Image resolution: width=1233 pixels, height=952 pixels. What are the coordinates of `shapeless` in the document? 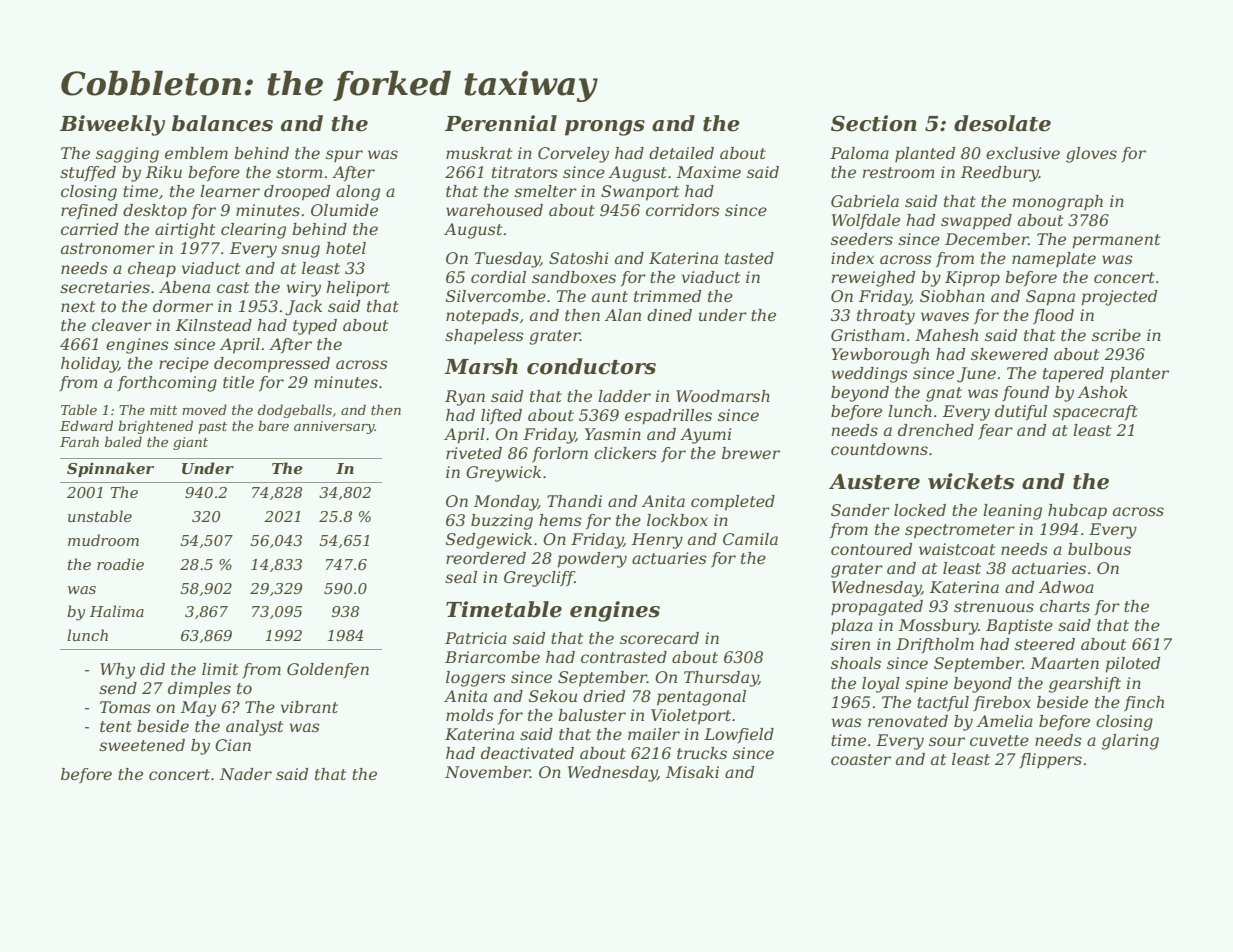 It's located at (484, 337).
